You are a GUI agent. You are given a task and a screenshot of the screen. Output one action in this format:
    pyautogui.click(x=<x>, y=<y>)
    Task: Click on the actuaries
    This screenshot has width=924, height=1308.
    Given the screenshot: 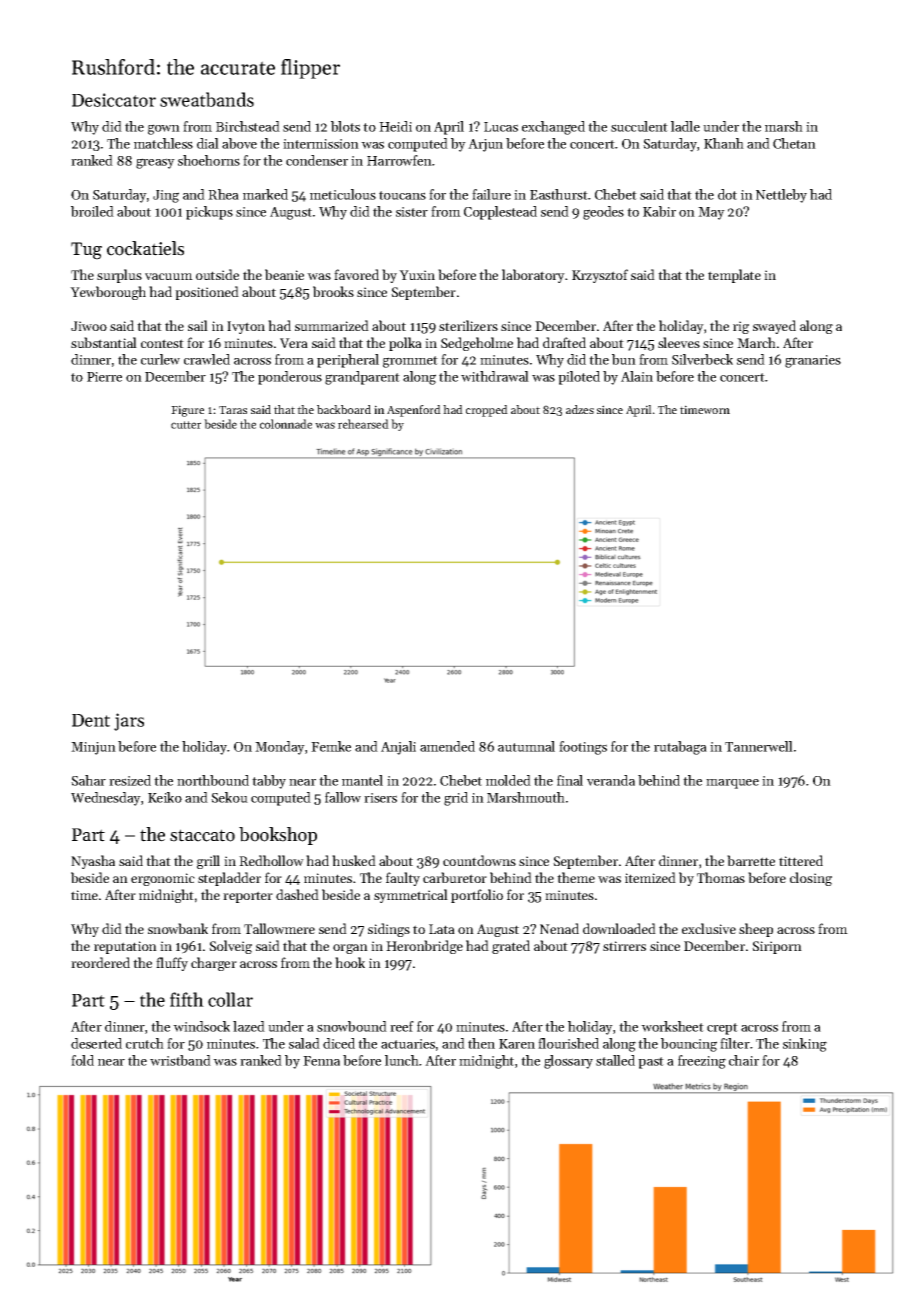 What is the action you would take?
    pyautogui.click(x=408, y=1044)
